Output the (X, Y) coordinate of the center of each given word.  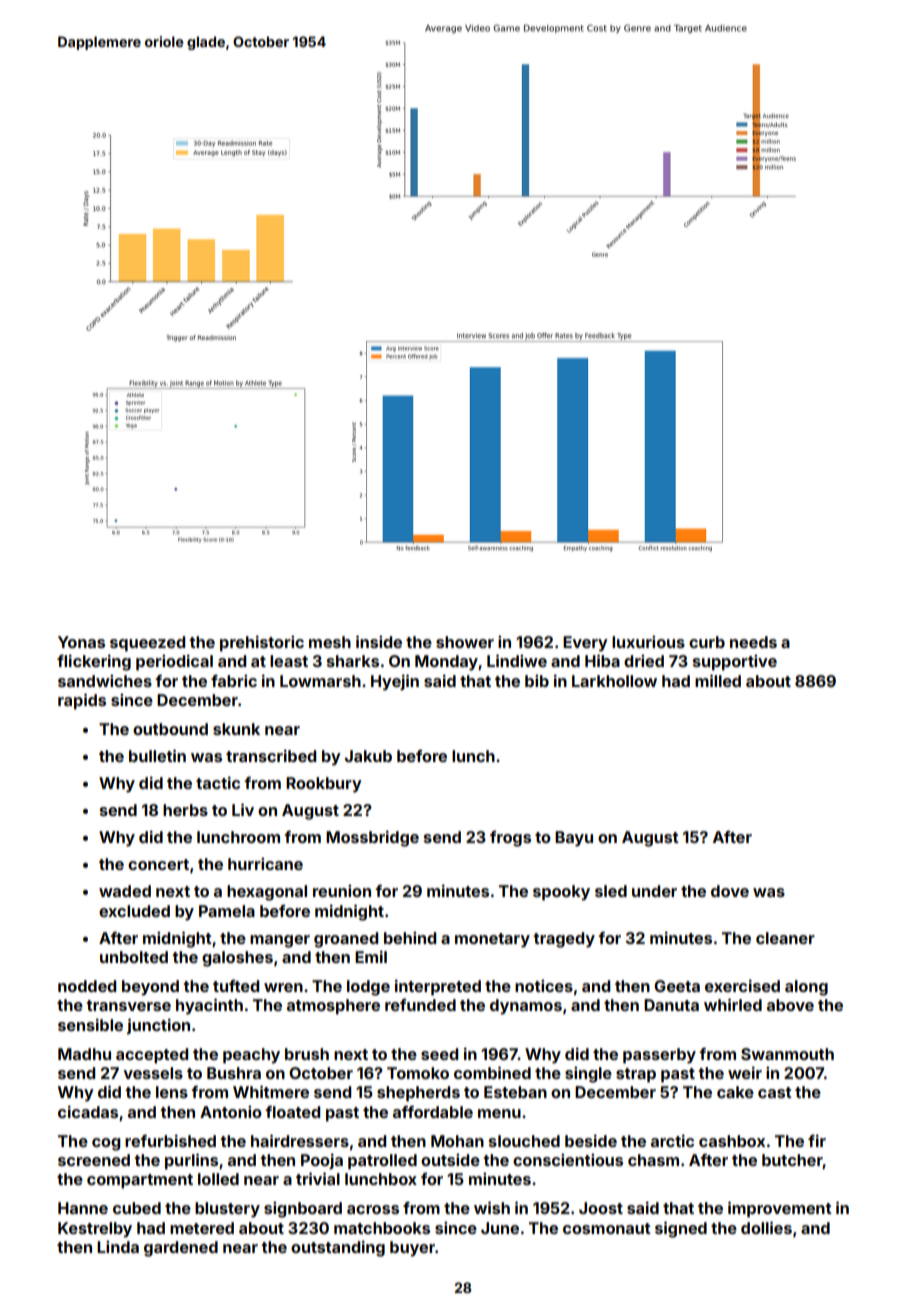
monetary (492, 940)
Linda (118, 1246)
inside (379, 641)
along (806, 988)
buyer (412, 1249)
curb (707, 642)
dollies (766, 1227)
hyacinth (209, 1006)
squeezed (147, 644)
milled (718, 680)
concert (158, 864)
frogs (510, 838)
